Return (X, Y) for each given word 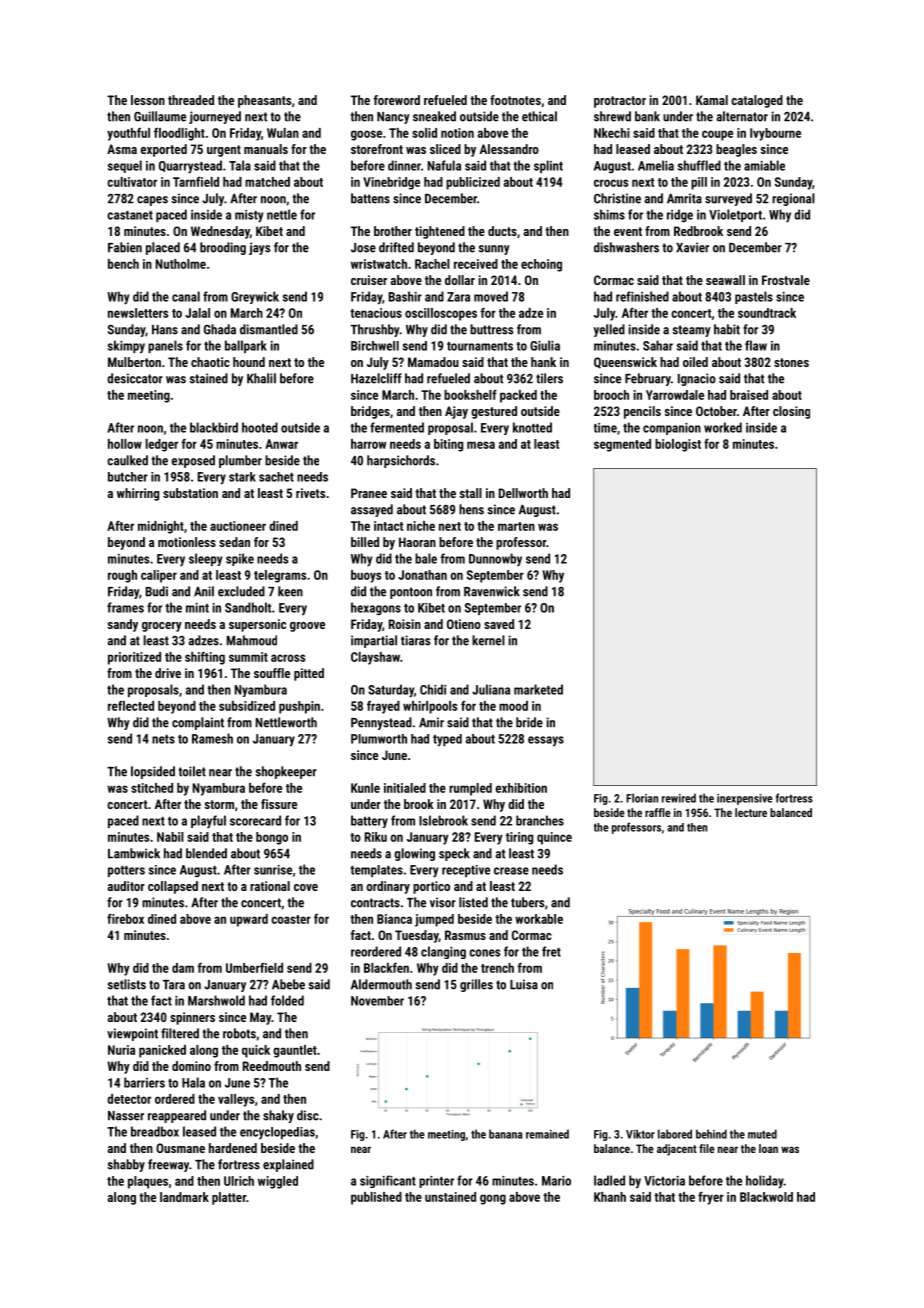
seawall (725, 280)
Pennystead (381, 723)
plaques (148, 1182)
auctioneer (238, 526)
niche (421, 526)
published (376, 1198)
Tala (240, 165)
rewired (679, 798)
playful (208, 821)
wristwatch (379, 264)
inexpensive (745, 799)
